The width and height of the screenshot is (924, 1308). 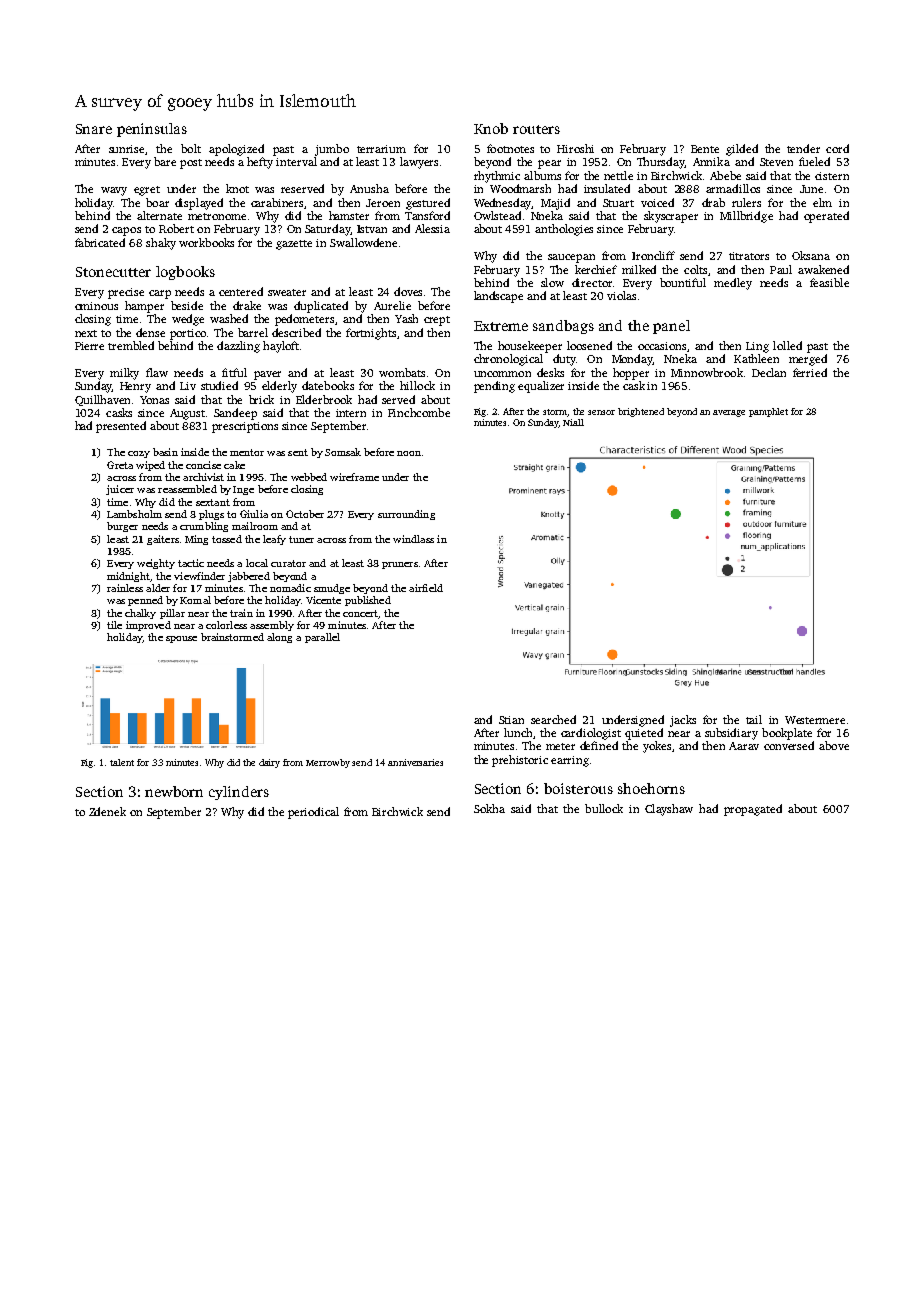 I want to click on Snare, so click(x=94, y=129).
